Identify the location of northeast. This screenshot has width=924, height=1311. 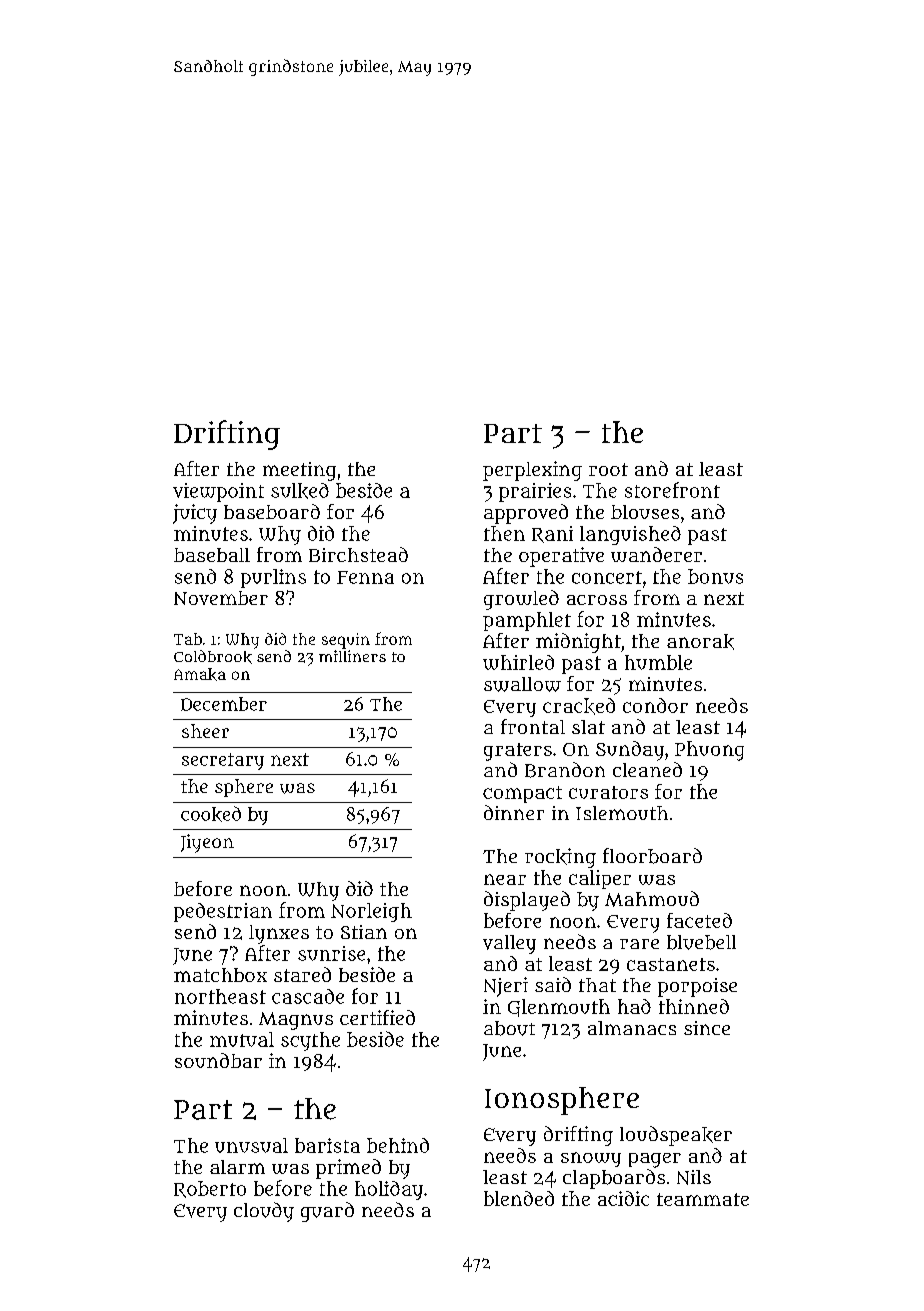
(220, 996).
